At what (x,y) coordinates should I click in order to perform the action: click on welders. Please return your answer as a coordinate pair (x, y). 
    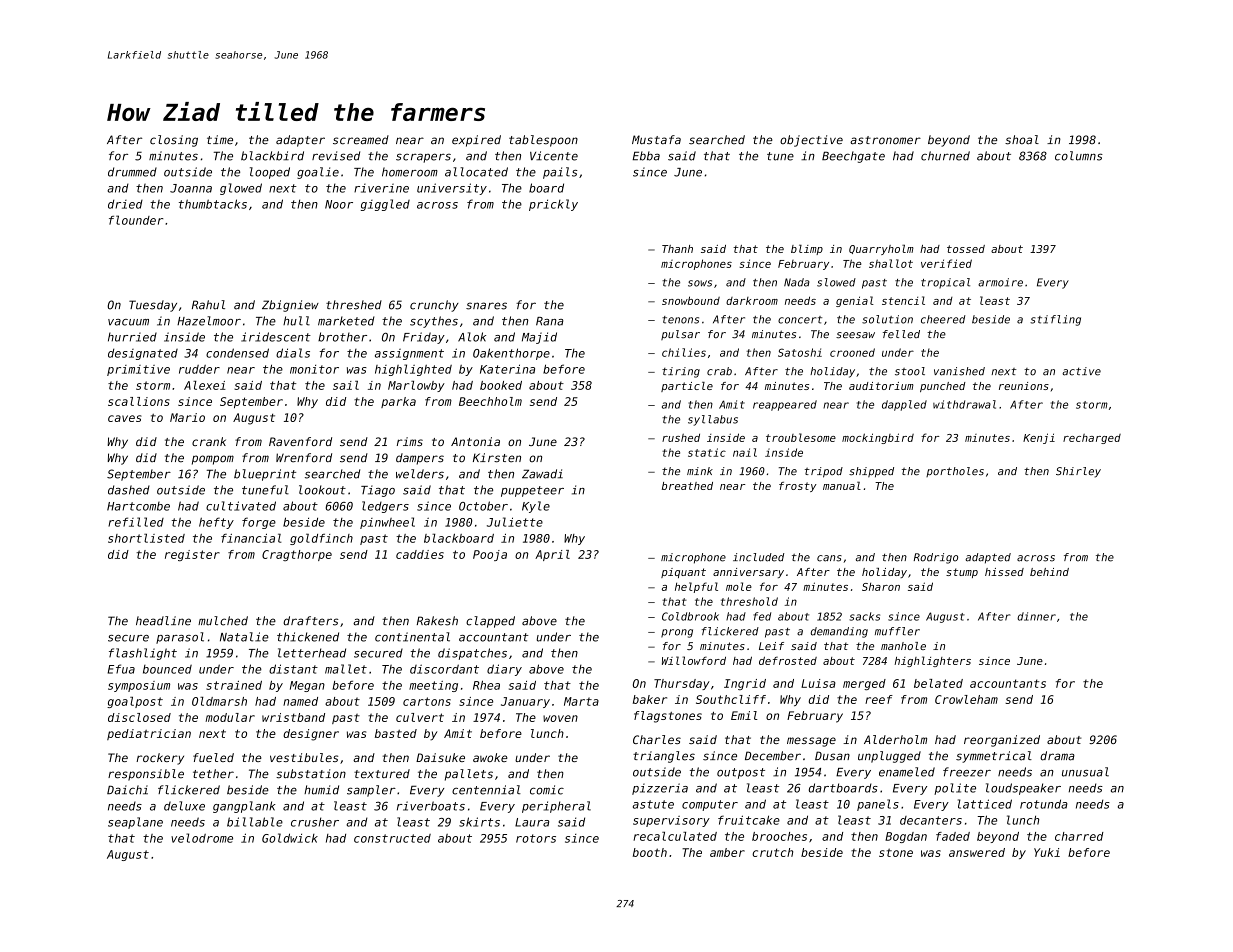
    Looking at the image, I should click on (420, 474).
